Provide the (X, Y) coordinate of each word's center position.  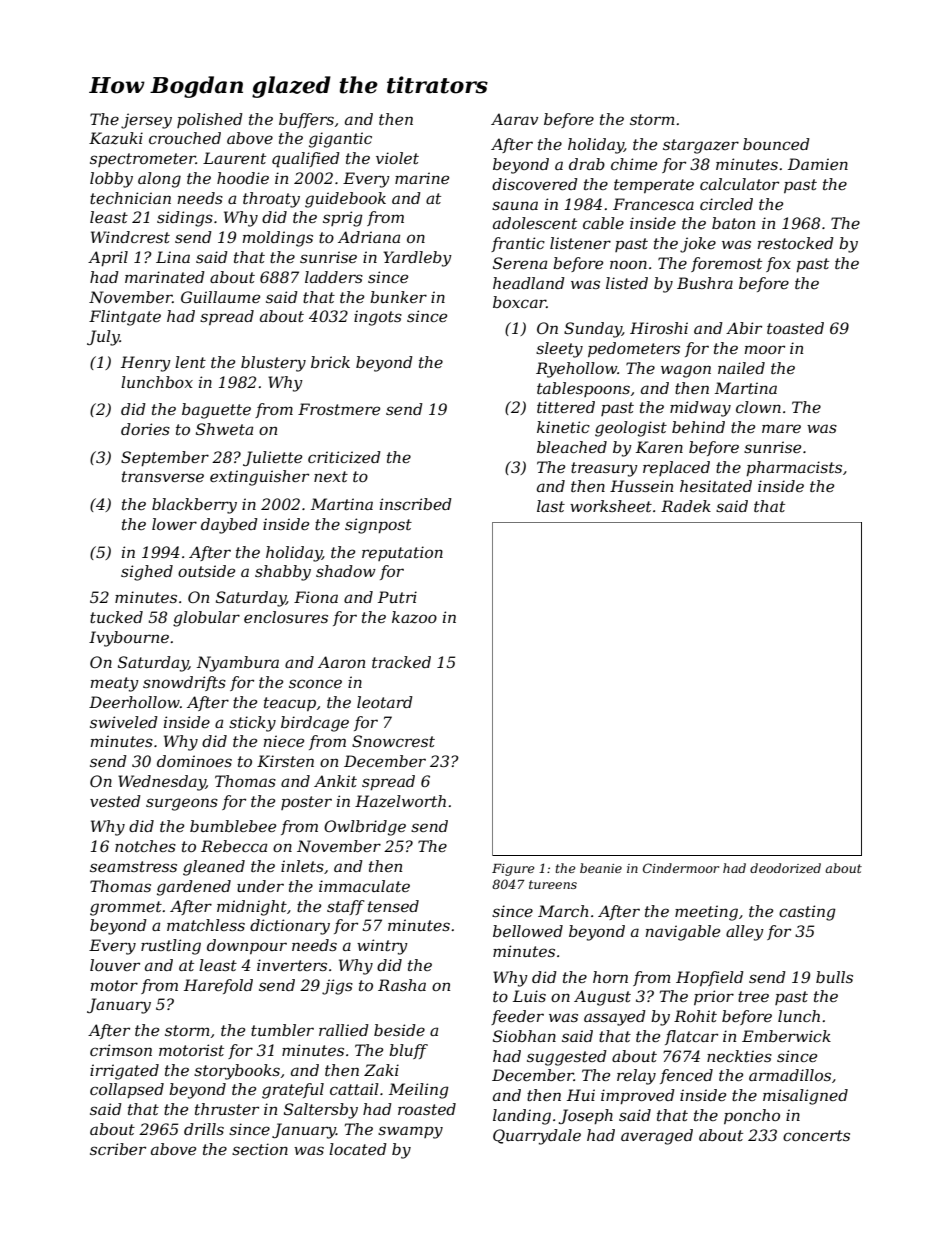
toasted (795, 328)
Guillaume (220, 297)
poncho (752, 1116)
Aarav (514, 119)
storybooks (237, 1072)
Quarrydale (537, 1137)
